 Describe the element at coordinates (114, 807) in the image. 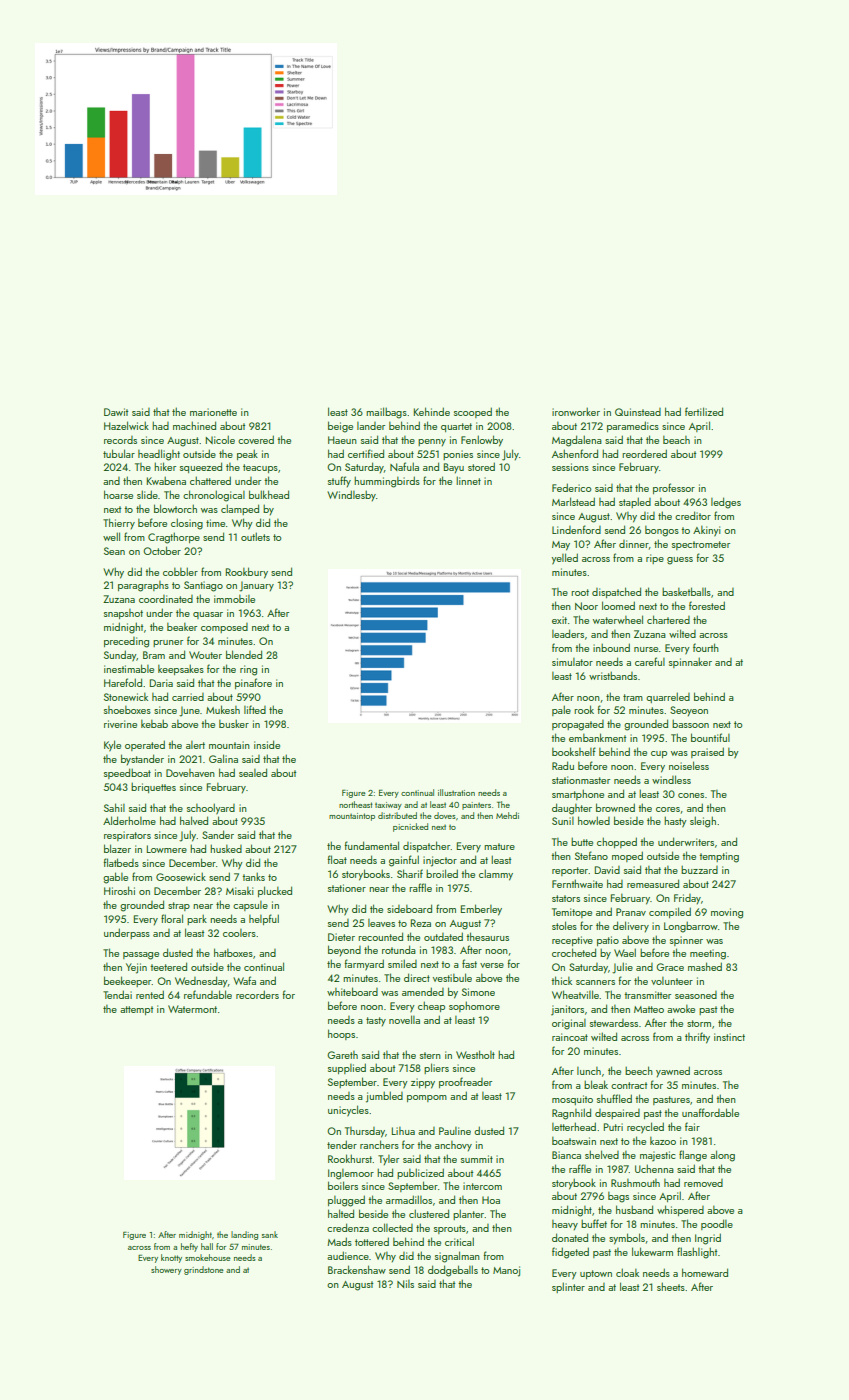

I see `Sahil` at that location.
